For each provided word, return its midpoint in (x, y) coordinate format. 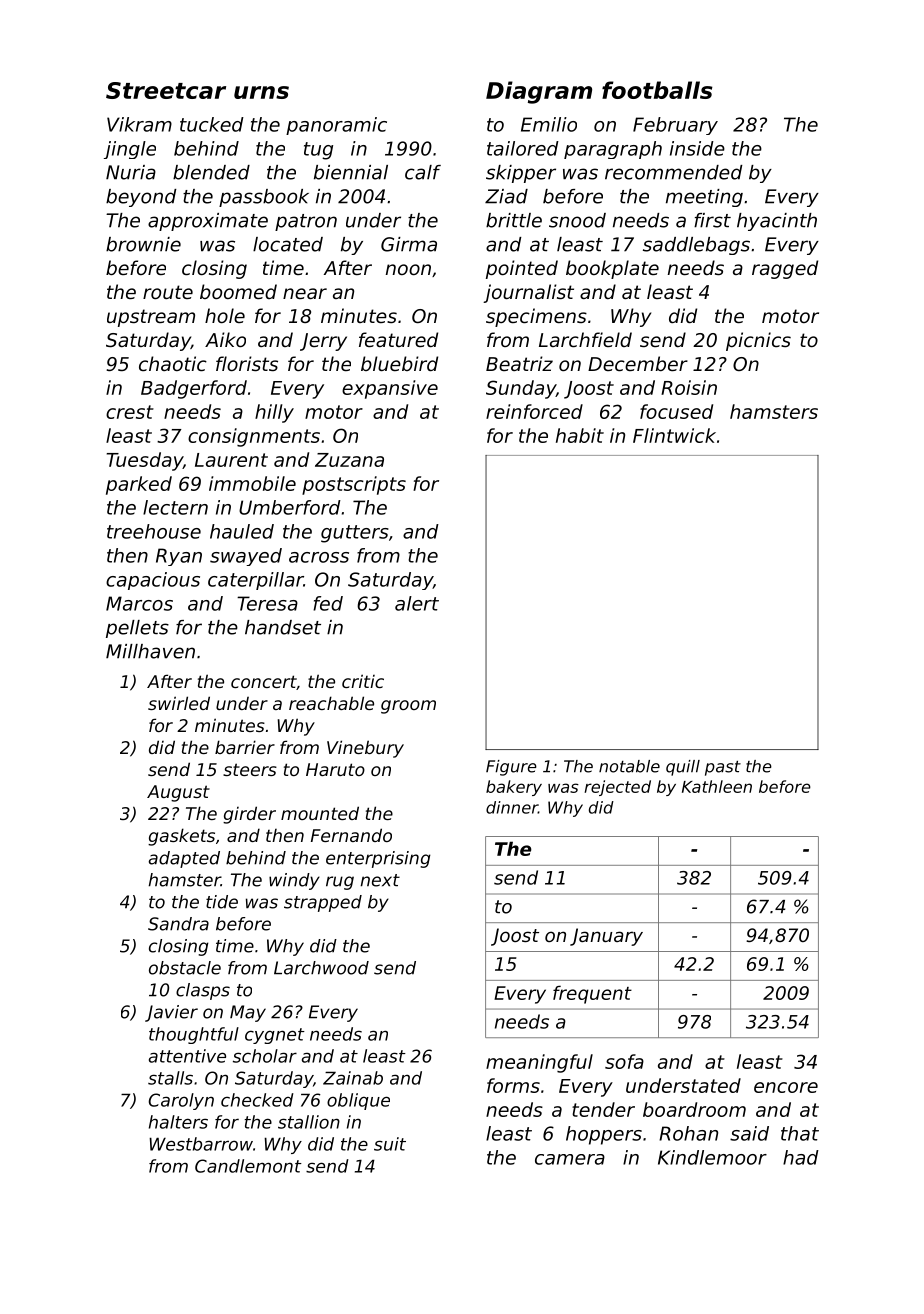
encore (786, 1087)
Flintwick (674, 435)
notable (629, 766)
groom (408, 707)
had (801, 1157)
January (606, 937)
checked (257, 1100)
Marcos (139, 603)
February (675, 126)
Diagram (539, 92)
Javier (171, 1013)
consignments (254, 437)
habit (580, 435)
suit (390, 1144)
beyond (141, 198)
